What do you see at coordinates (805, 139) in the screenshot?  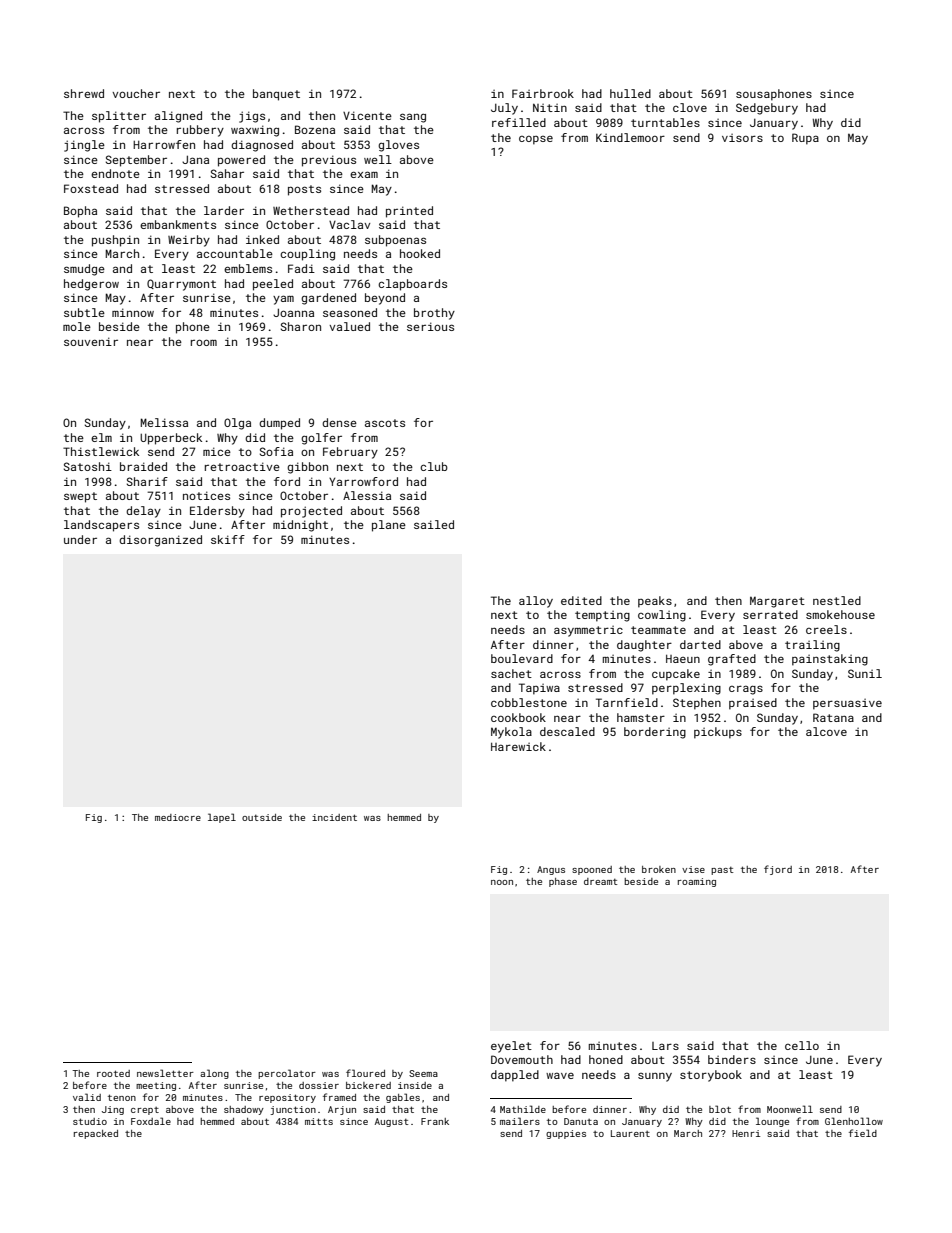 I see `Rupa` at bounding box center [805, 139].
